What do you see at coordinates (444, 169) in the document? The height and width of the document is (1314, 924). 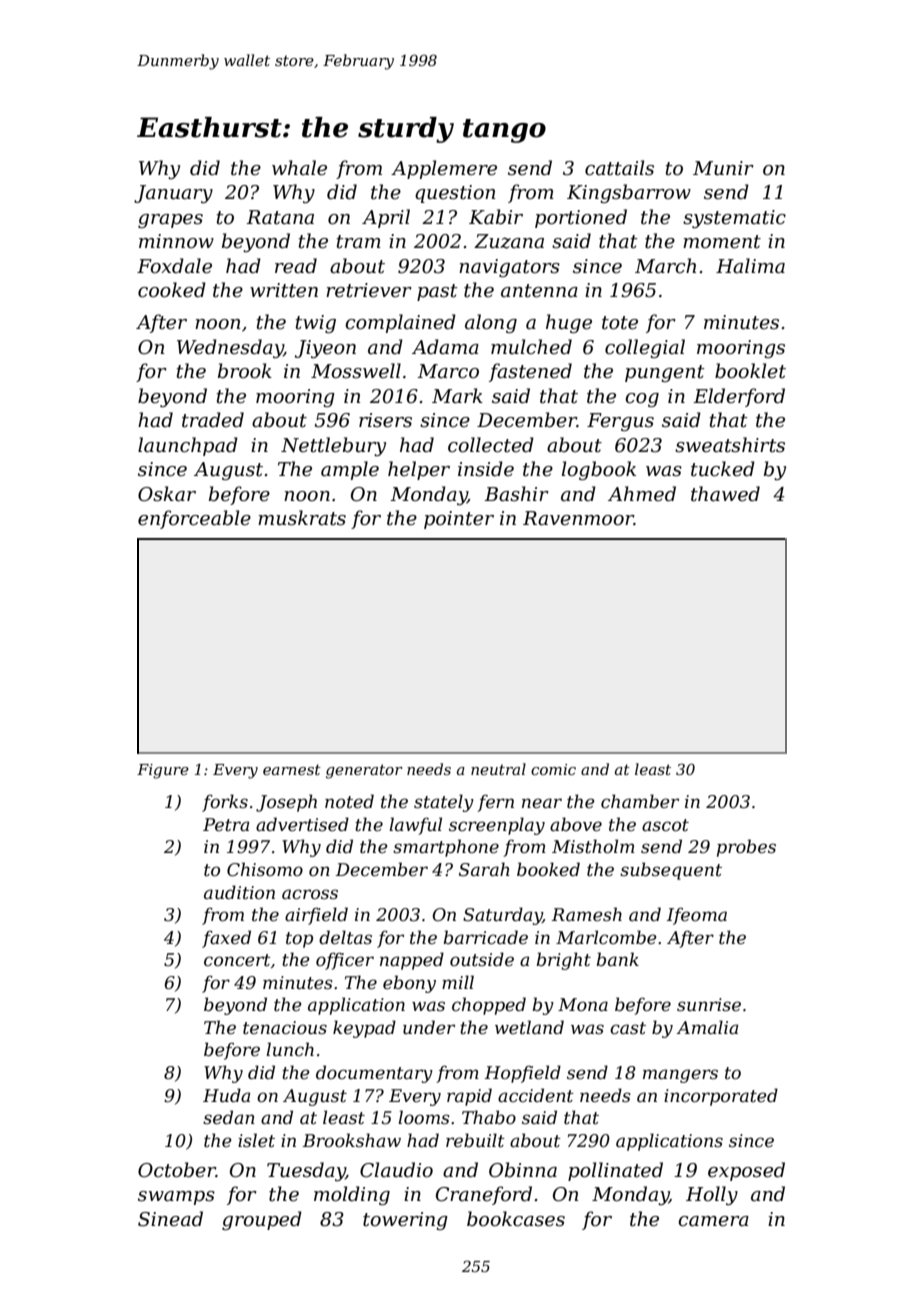 I see `Applemere` at bounding box center [444, 169].
